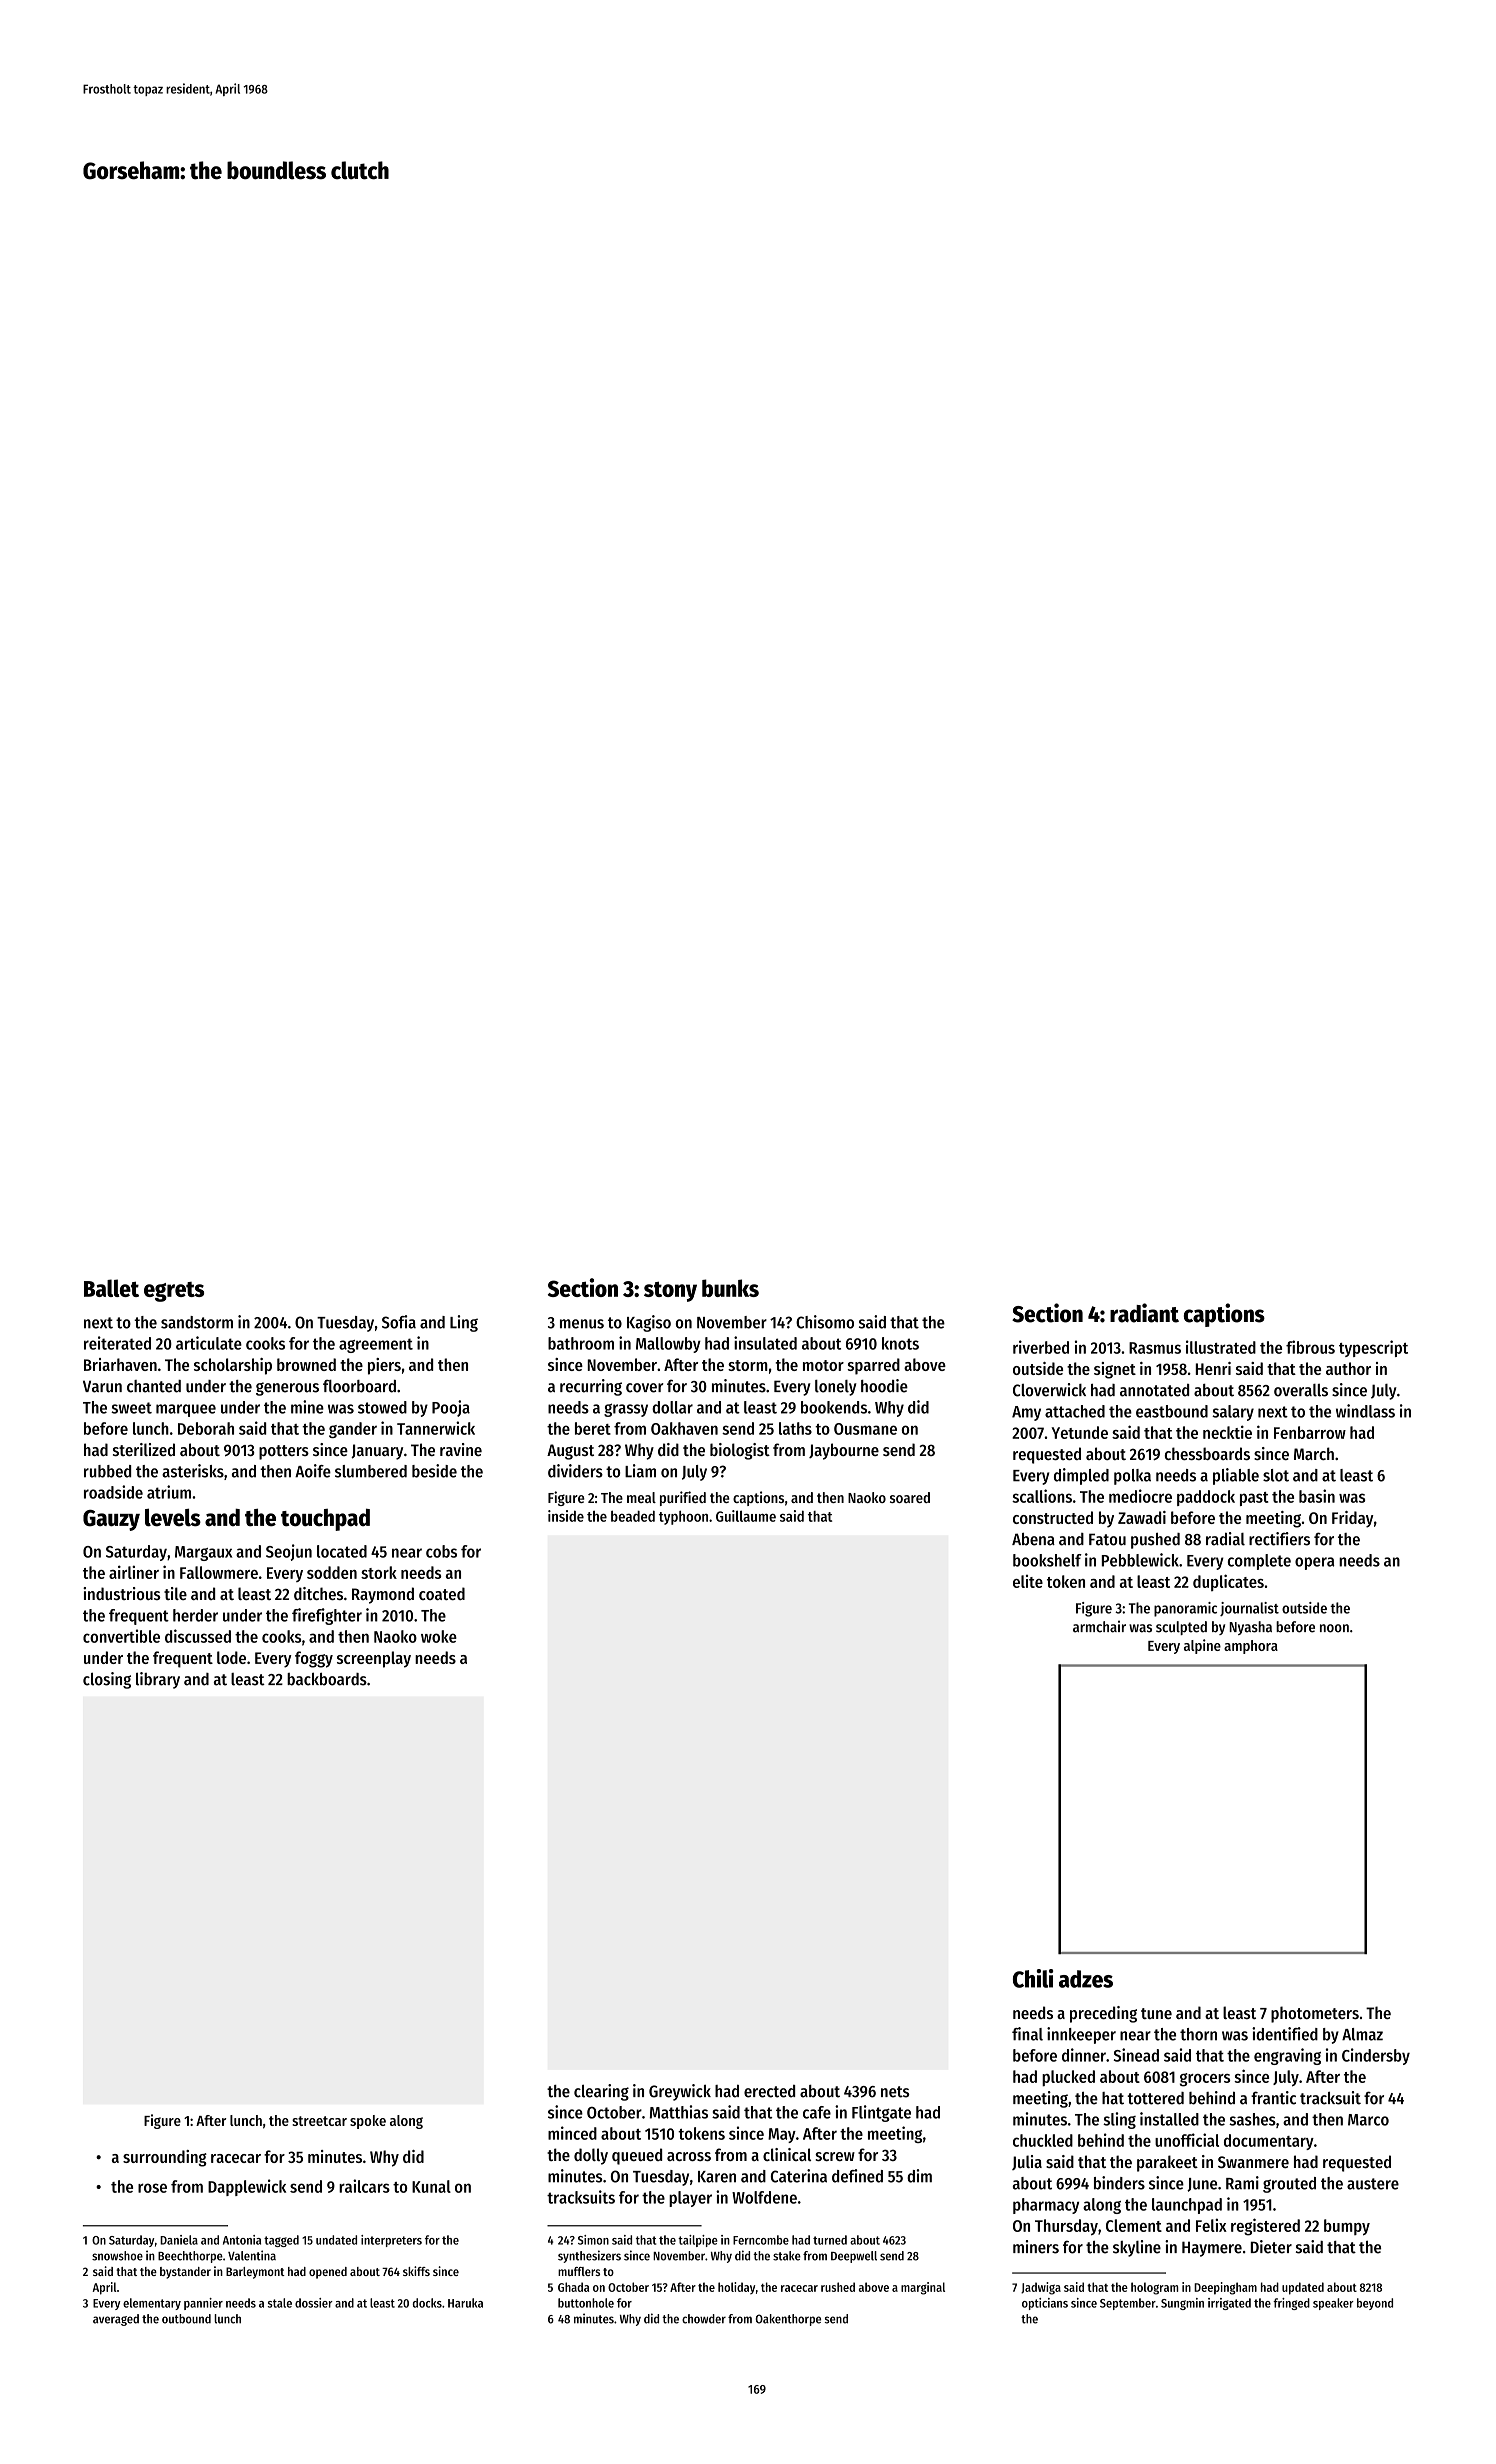  Describe the element at coordinates (591, 1387) in the screenshot. I see `recurring` at that location.
